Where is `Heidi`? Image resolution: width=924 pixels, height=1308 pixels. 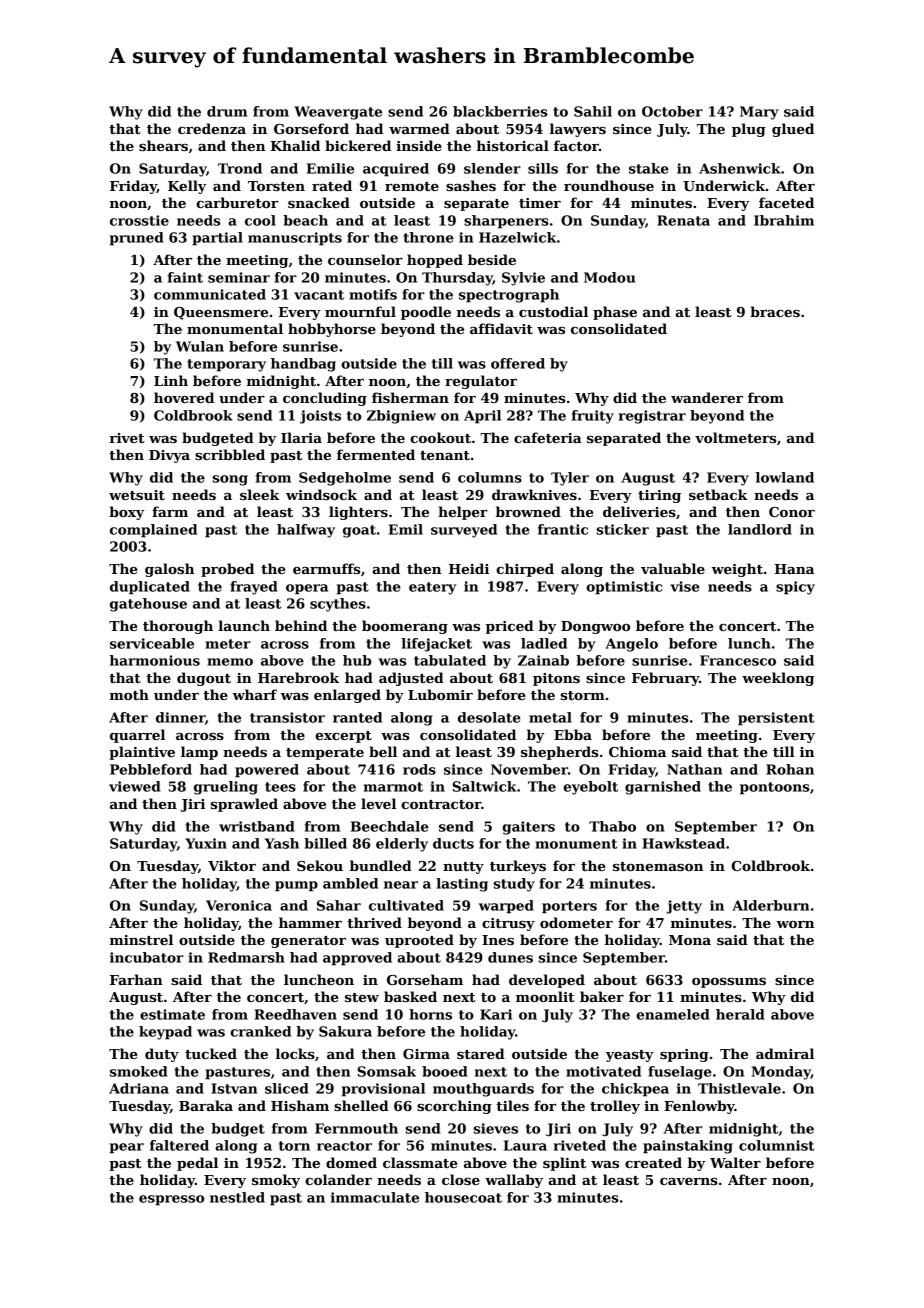 Heidi is located at coordinates (469, 568).
